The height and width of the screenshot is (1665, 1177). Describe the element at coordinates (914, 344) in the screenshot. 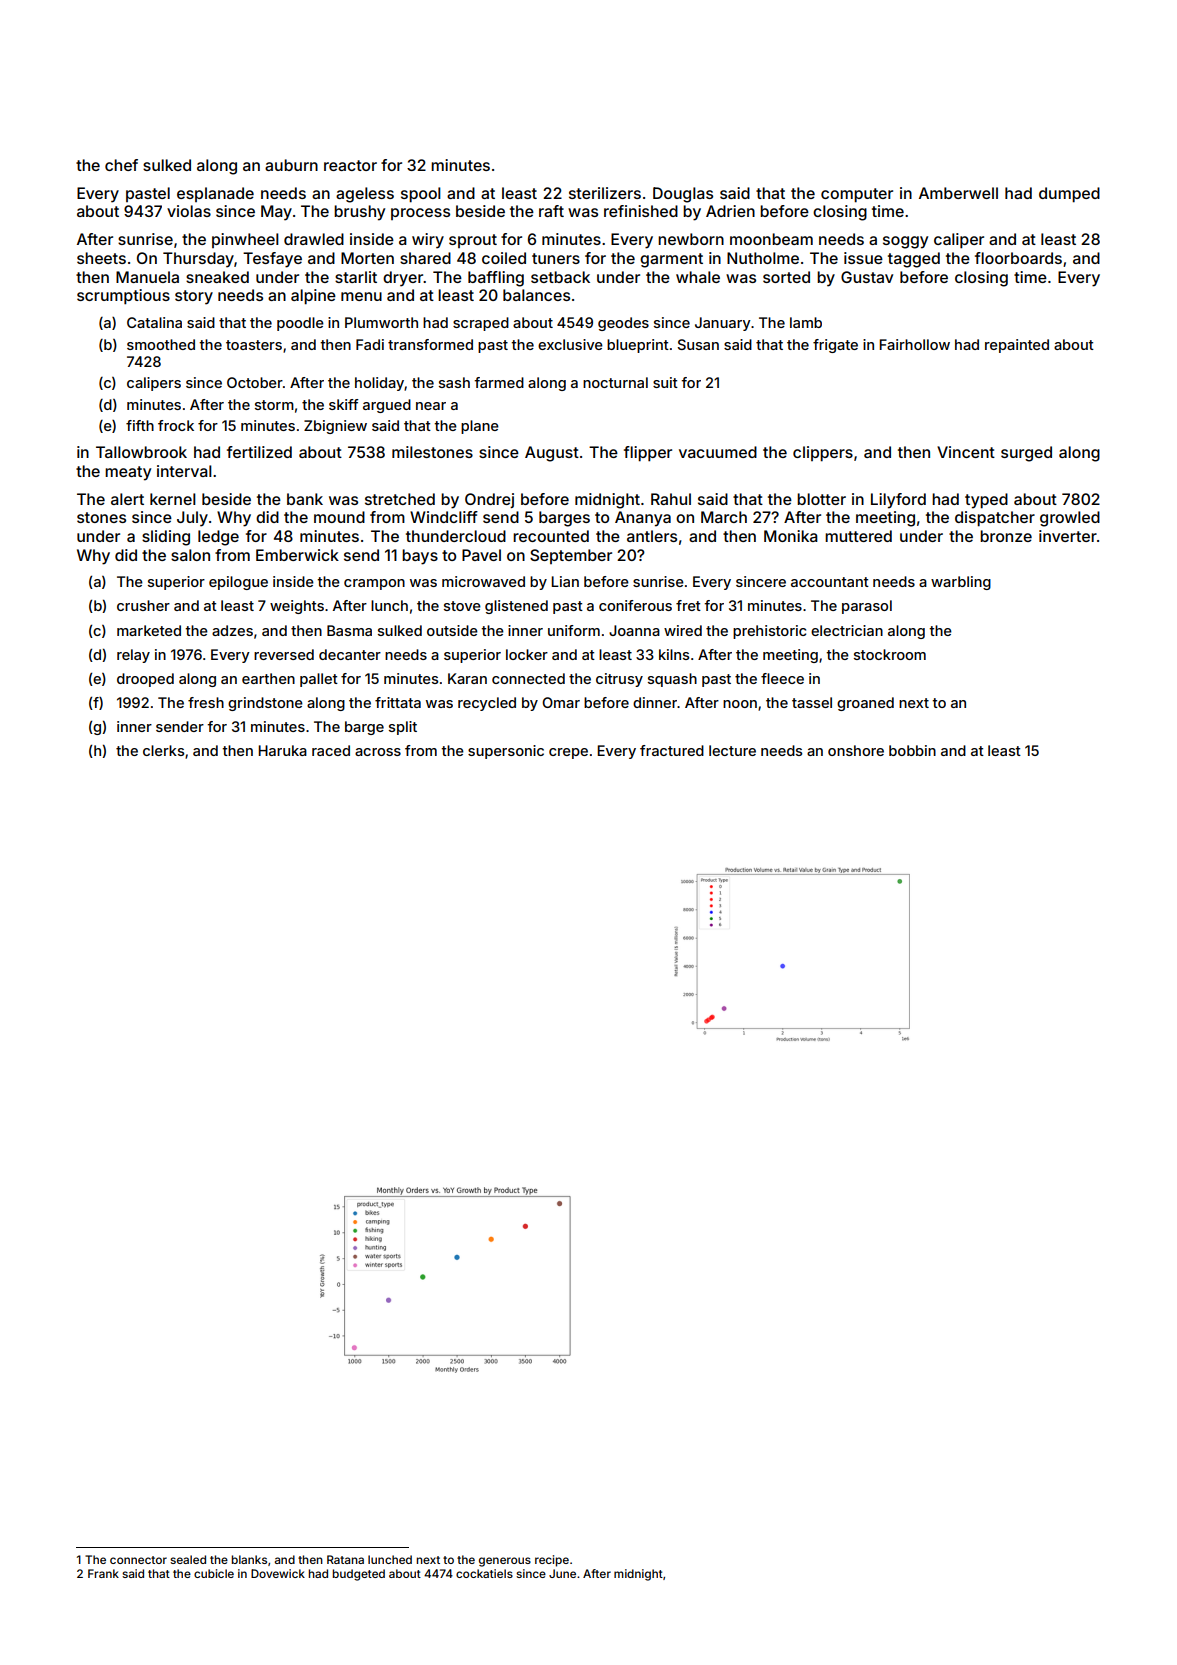

I see `Fairhollow` at that location.
